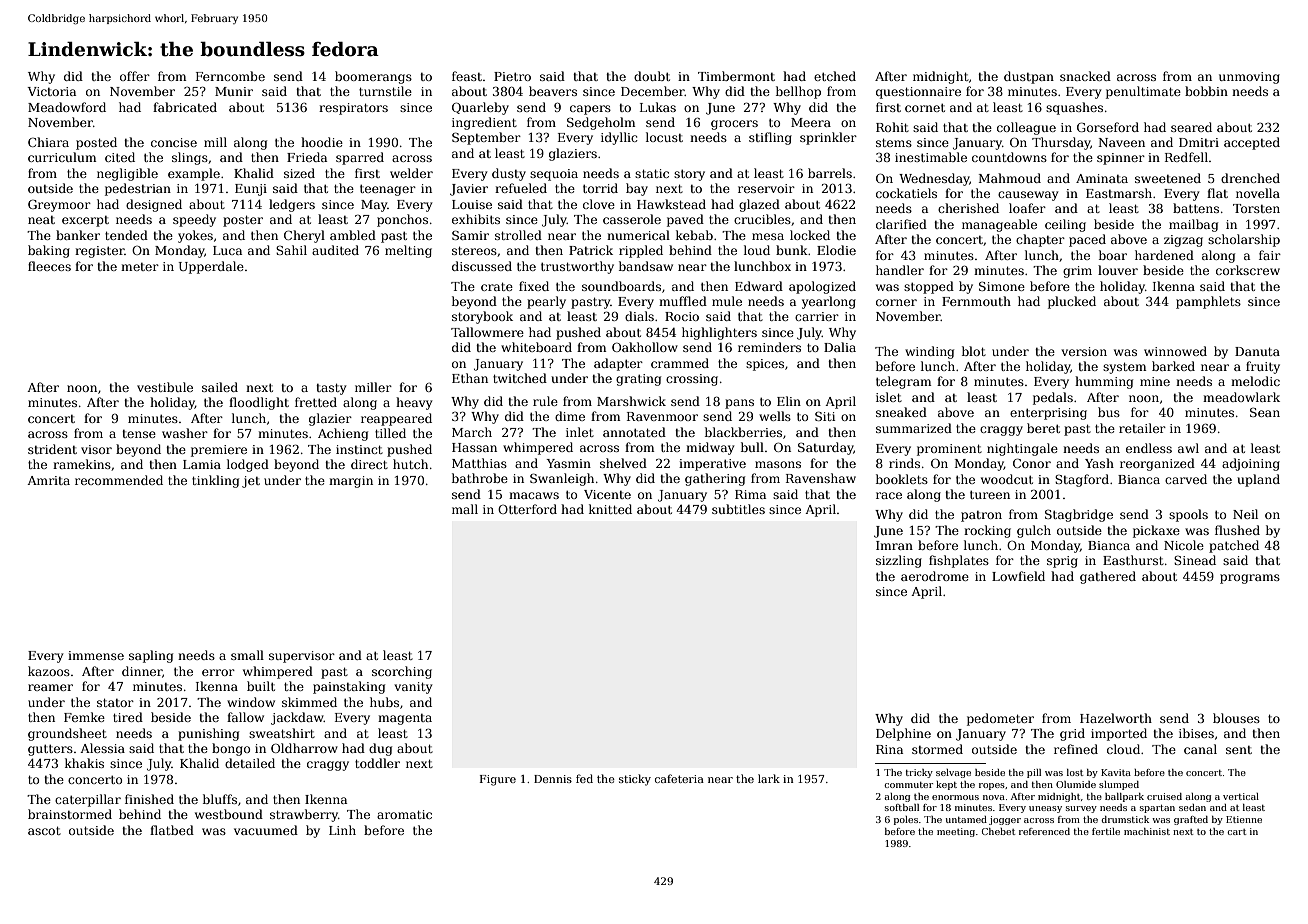 The width and height of the screenshot is (1308, 924). I want to click on Neil, so click(1245, 514).
